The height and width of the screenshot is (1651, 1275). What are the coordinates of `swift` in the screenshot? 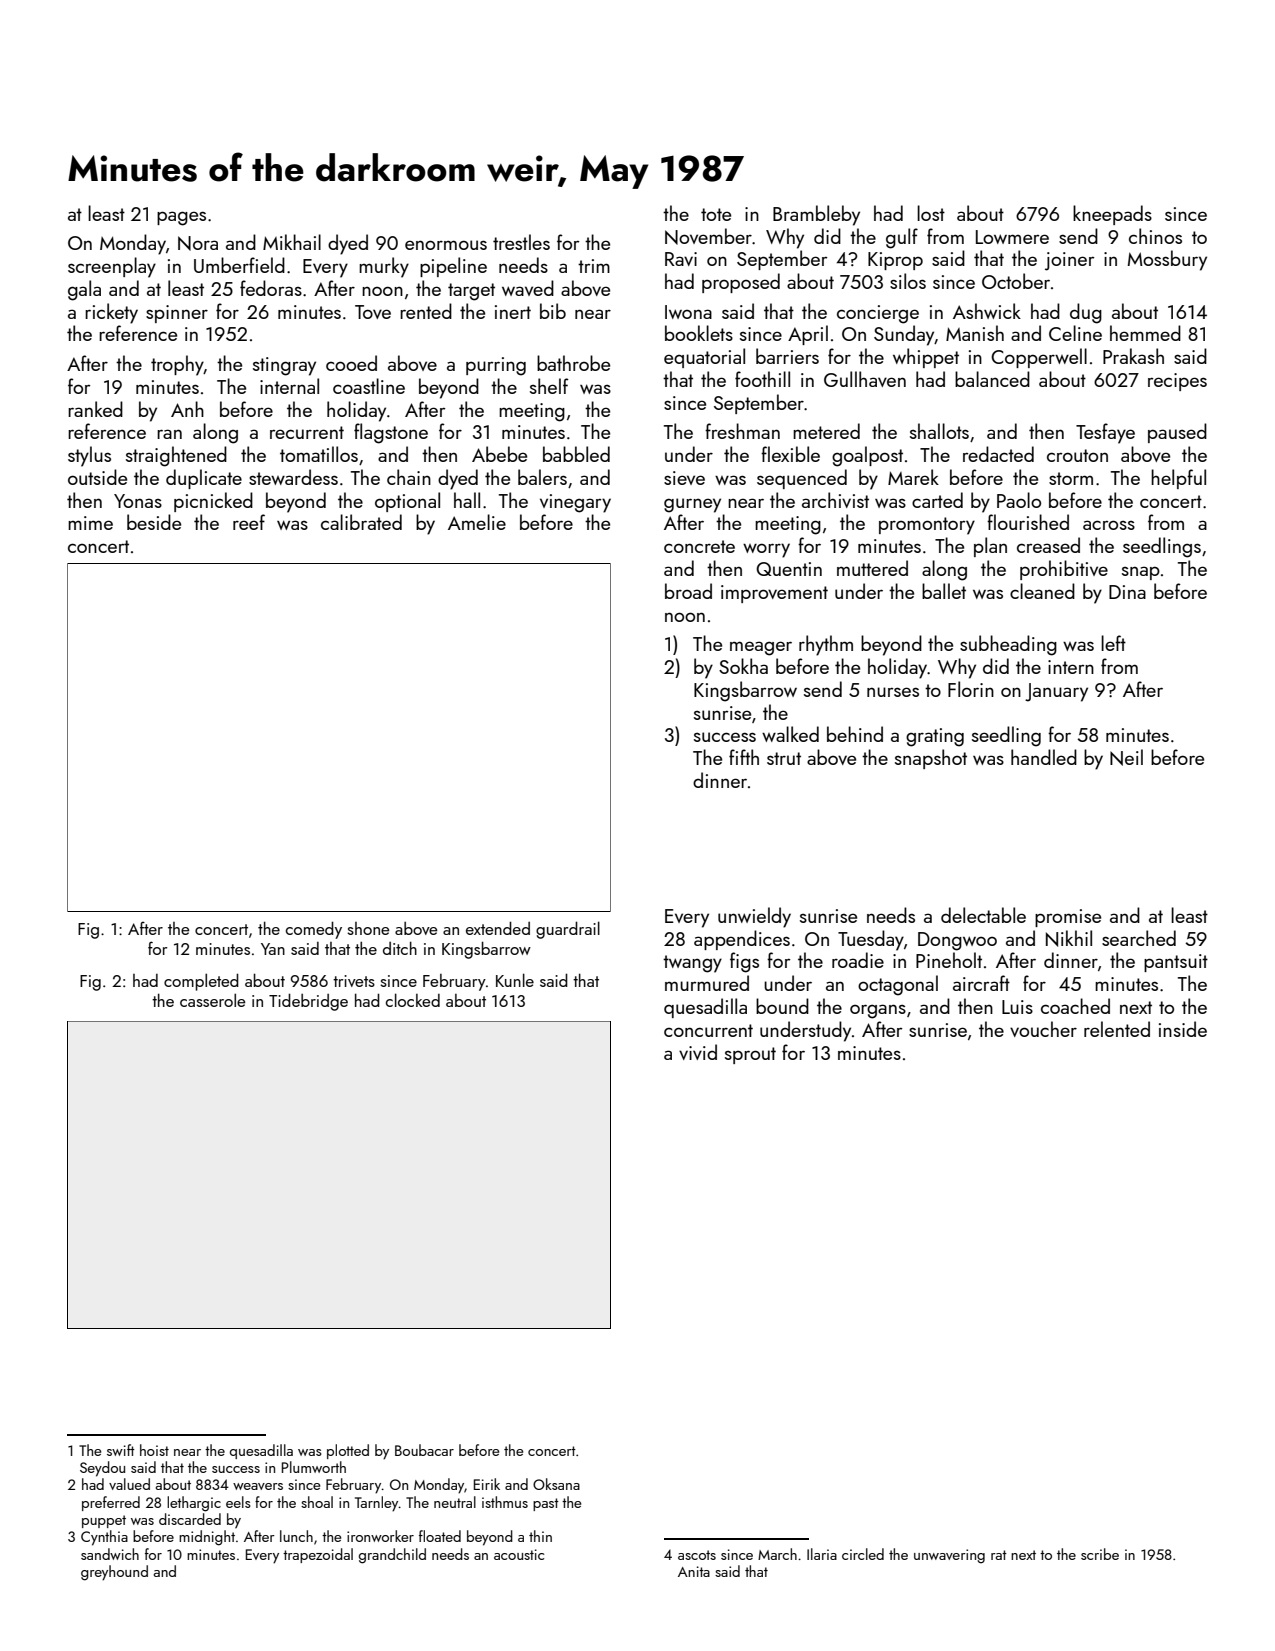 It's located at (121, 1450).
